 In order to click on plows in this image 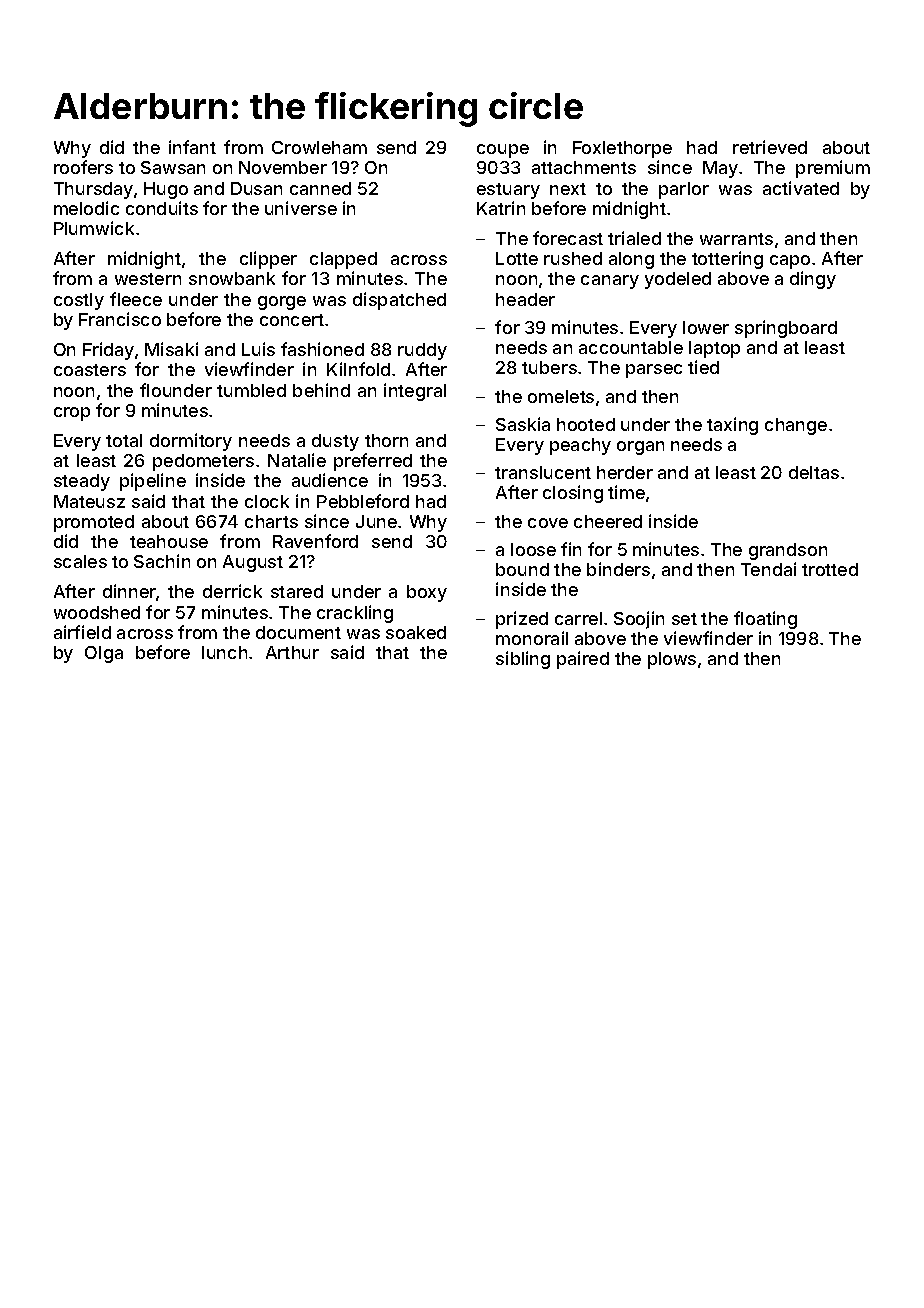, I will do `click(672, 660)`.
